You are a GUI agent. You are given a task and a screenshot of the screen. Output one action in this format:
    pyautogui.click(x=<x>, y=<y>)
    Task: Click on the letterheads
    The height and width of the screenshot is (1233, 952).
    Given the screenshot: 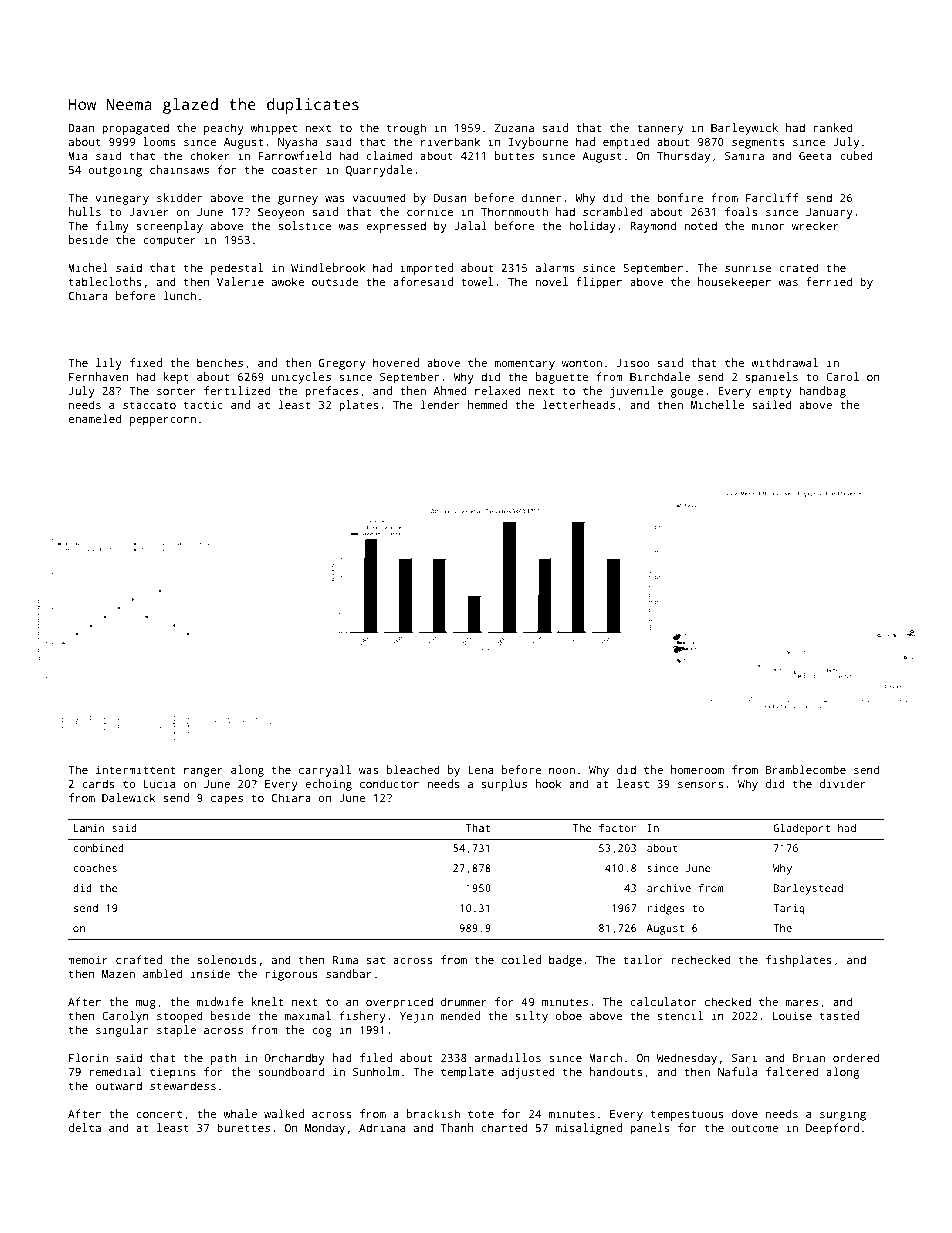 What is the action you would take?
    pyautogui.click(x=579, y=404)
